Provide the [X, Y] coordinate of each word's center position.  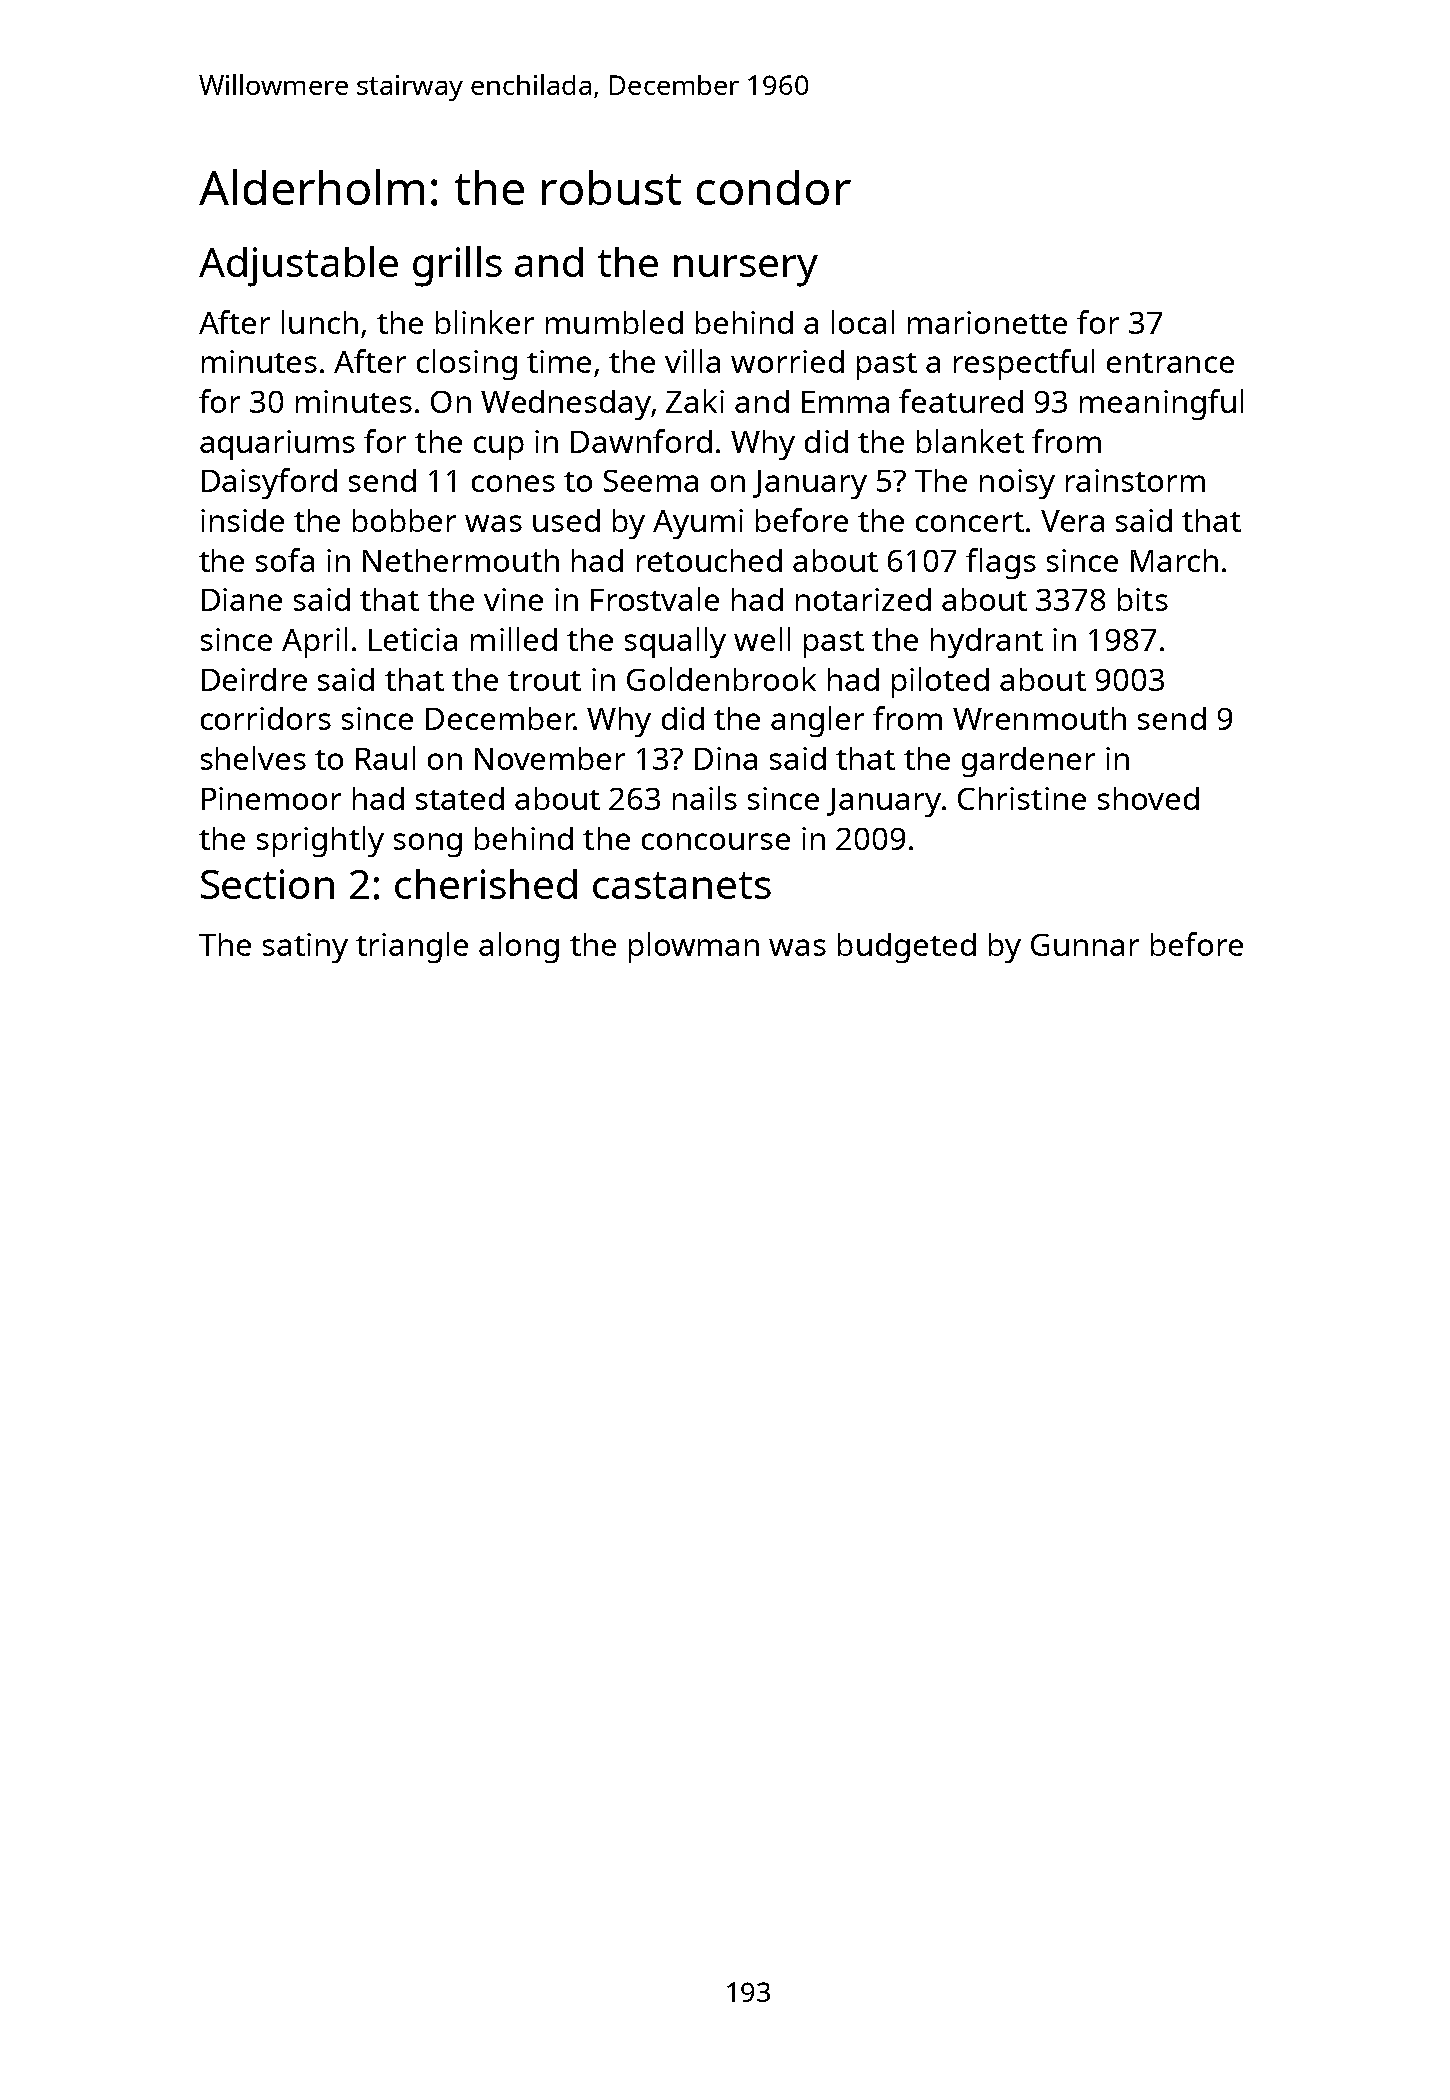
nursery [746, 271]
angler [817, 721]
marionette [987, 322]
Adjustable [298, 266]
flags [1001, 563]
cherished [486, 884]
